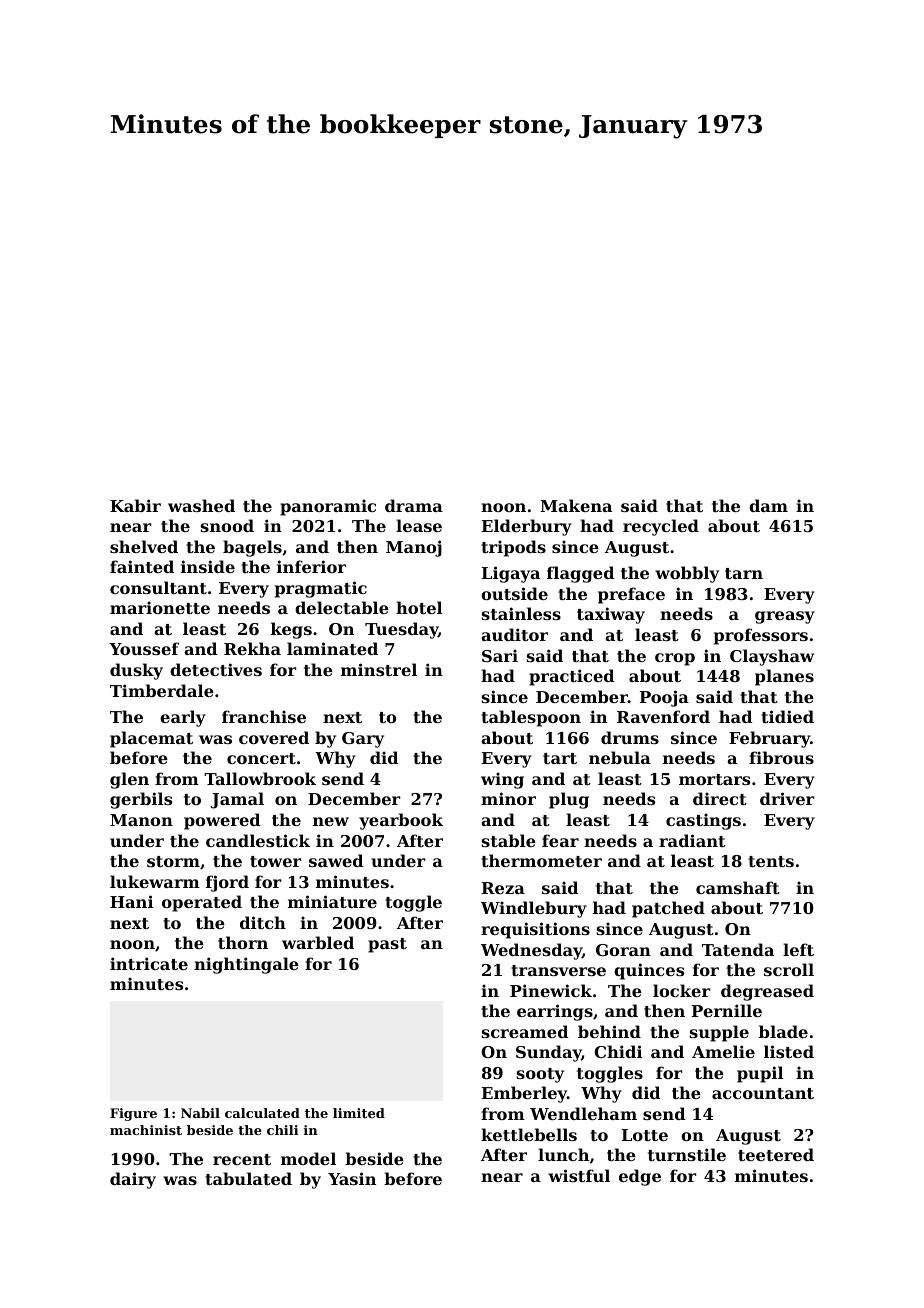 Image resolution: width=924 pixels, height=1308 pixels. What do you see at coordinates (401, 821) in the screenshot?
I see `yearbook` at bounding box center [401, 821].
